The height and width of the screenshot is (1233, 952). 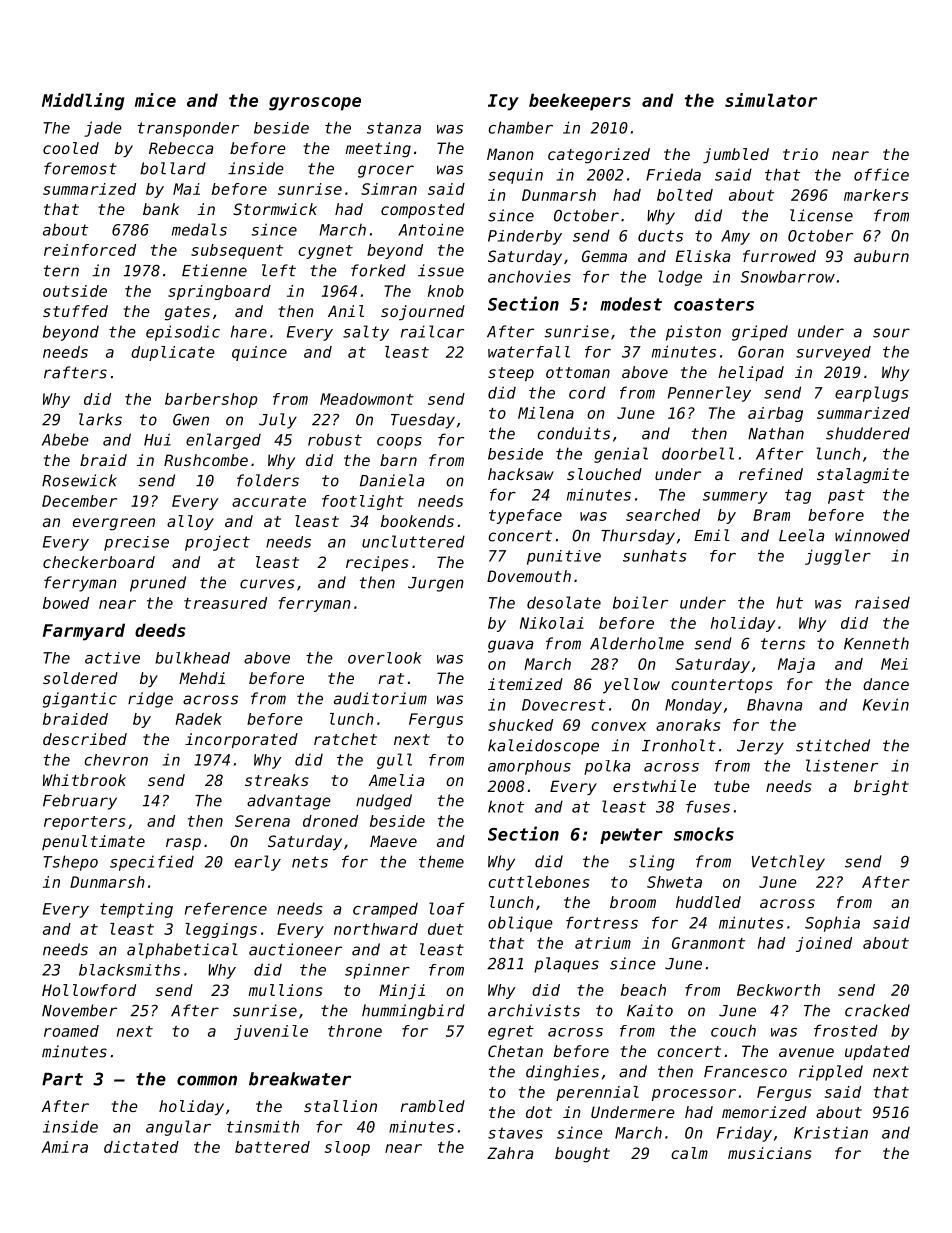 I want to click on beekeepers, so click(x=580, y=102).
